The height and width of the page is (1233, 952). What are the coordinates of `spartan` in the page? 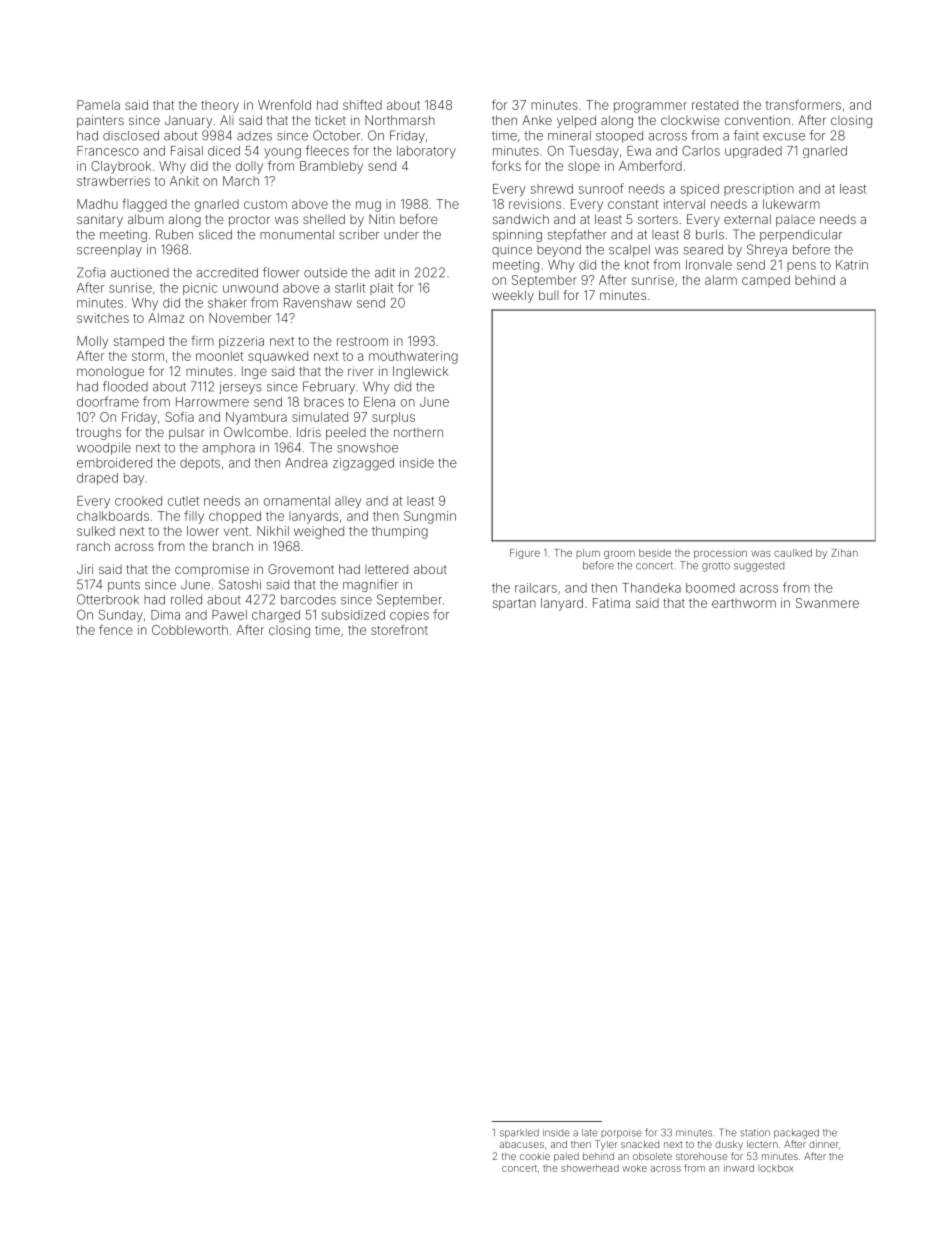 It's located at (514, 605).
